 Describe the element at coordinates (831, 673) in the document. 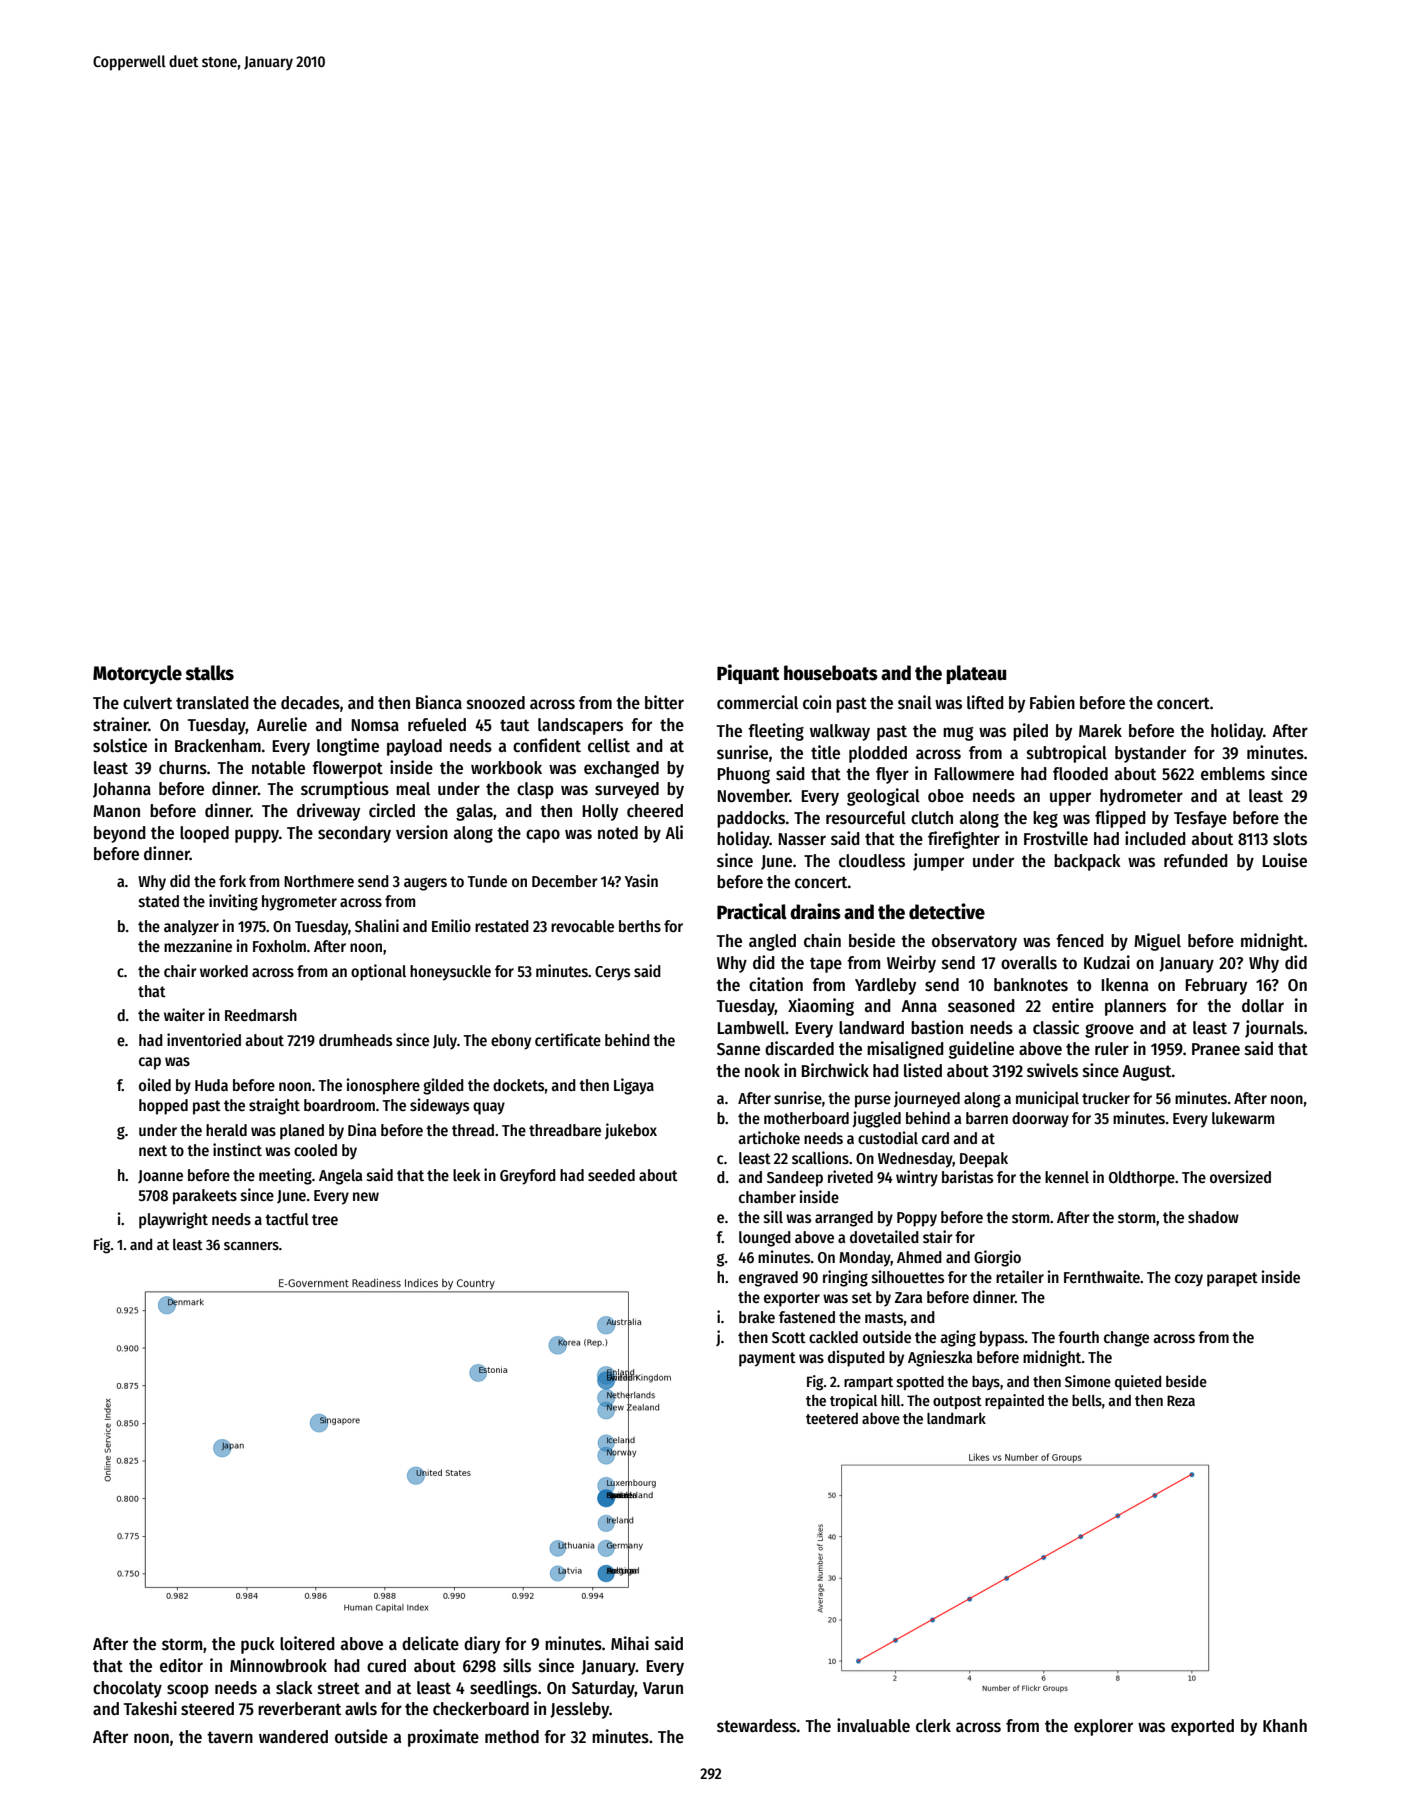

I see `houseboats` at that location.
